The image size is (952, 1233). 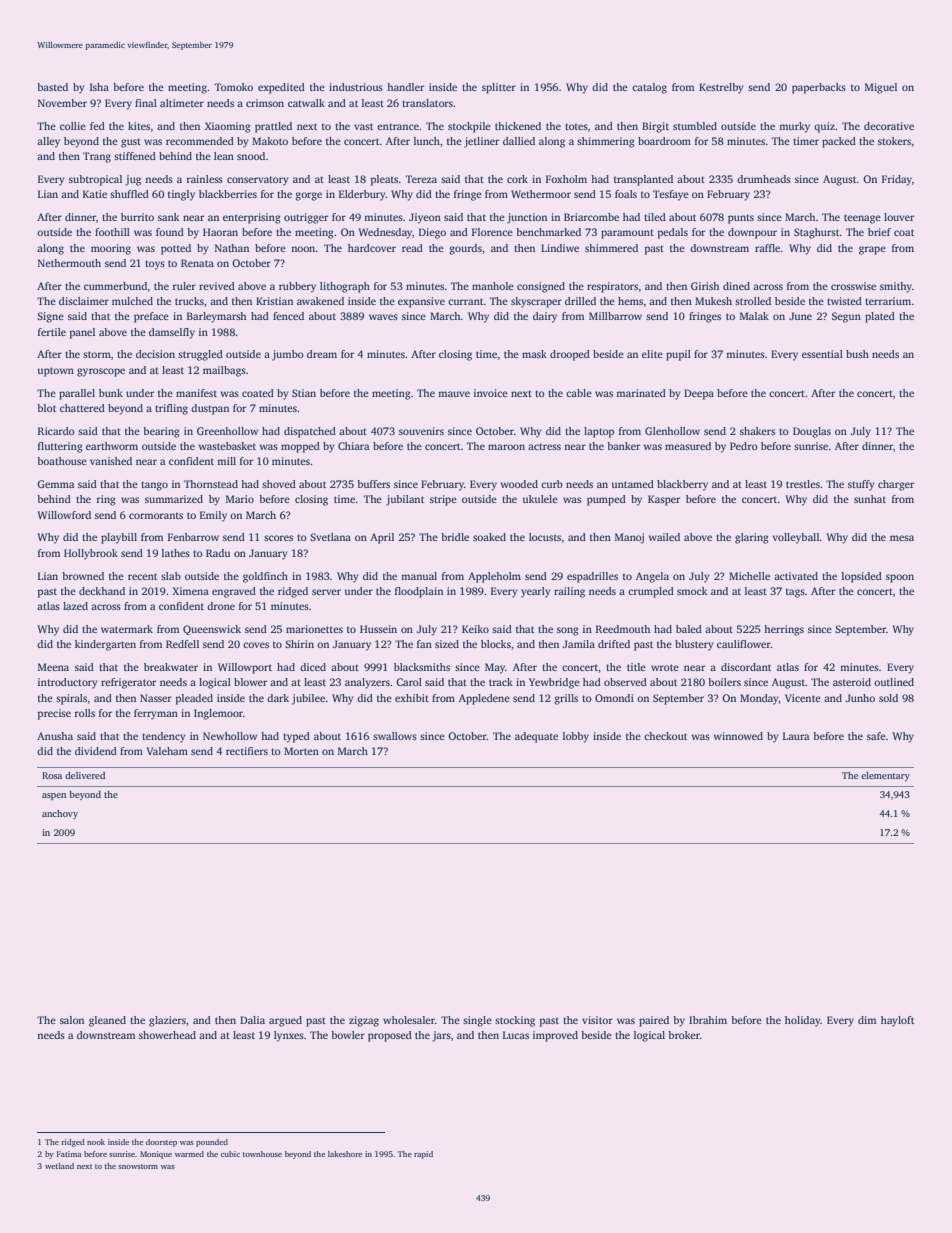 What do you see at coordinates (72, 1020) in the screenshot?
I see `salon` at bounding box center [72, 1020].
